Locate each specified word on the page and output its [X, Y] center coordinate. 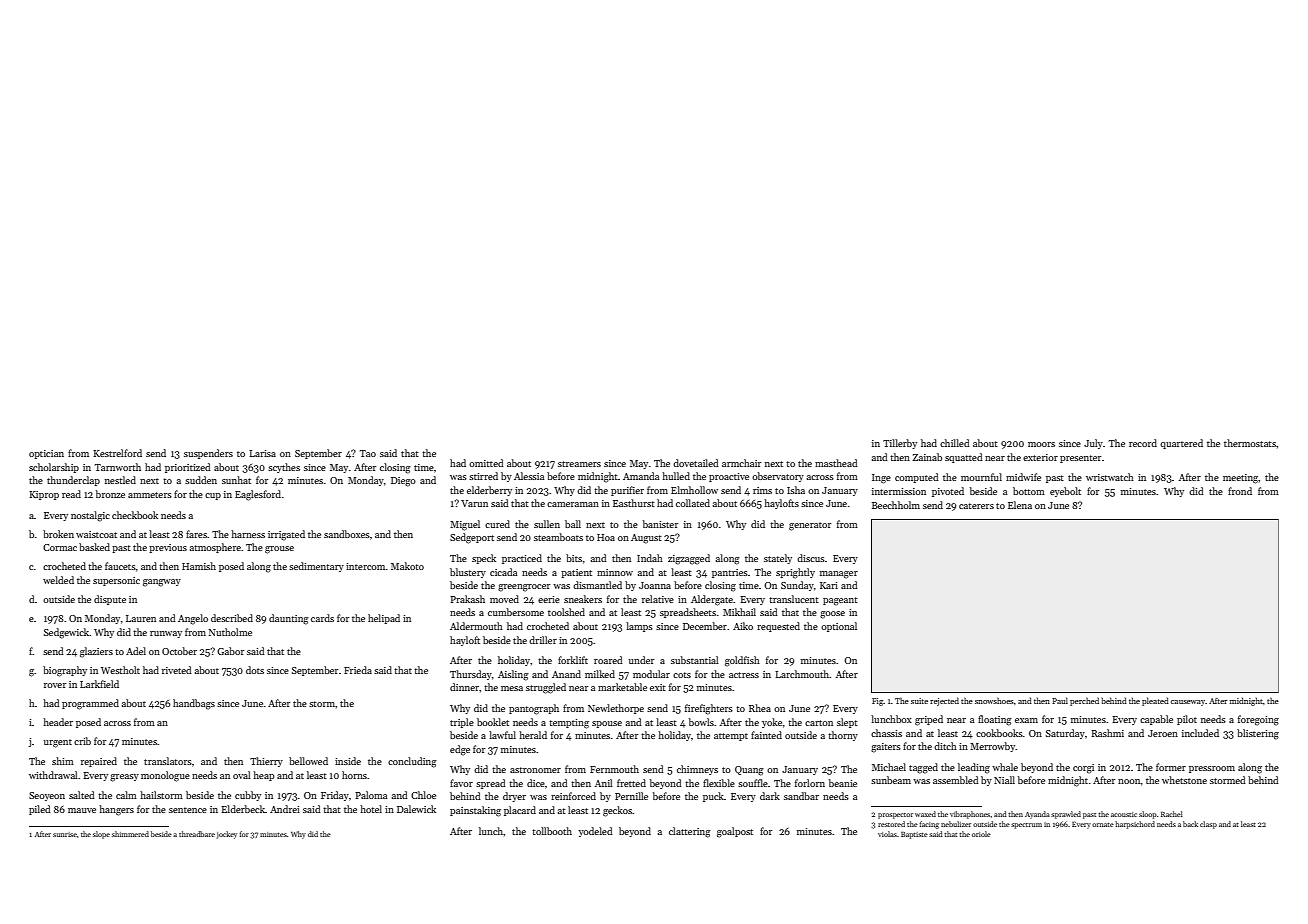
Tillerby [900, 444]
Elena [1020, 505]
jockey [226, 835]
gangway [162, 583]
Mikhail [739, 612]
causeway [1188, 703]
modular [651, 674]
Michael [889, 767]
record [1143, 443]
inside [348, 761]
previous [168, 548]
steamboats [558, 537]
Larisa [262, 453]
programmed [90, 704]
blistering [1258, 734]
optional [839, 627]
